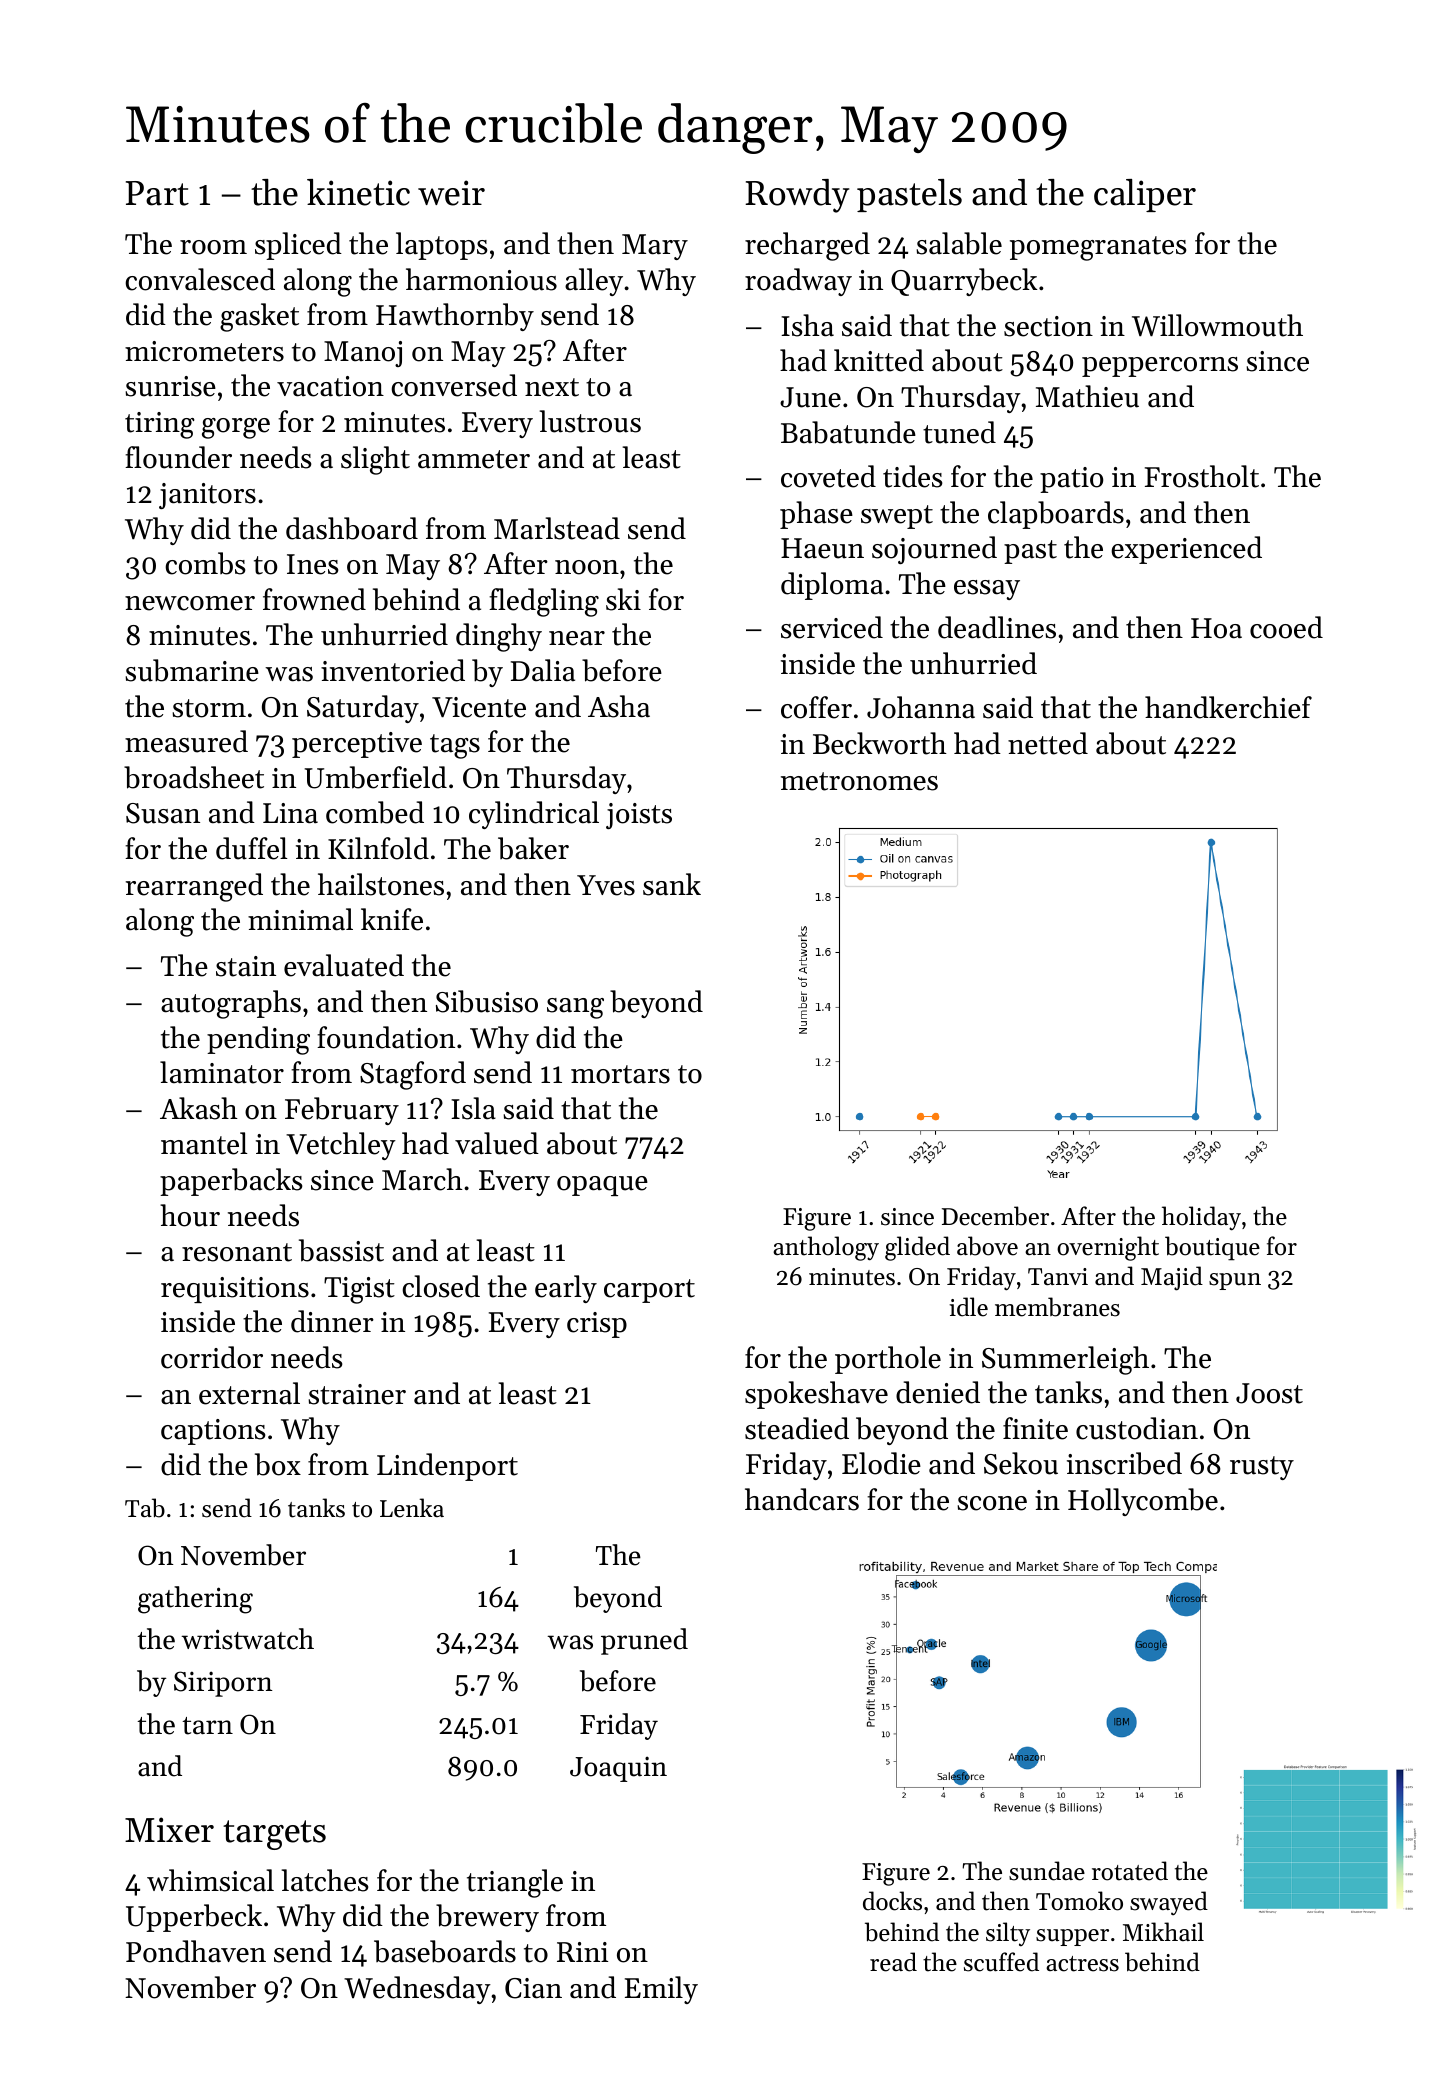 This page has height=2100, width=1450. What do you see at coordinates (1048, 743) in the page?
I see `netted` at bounding box center [1048, 743].
